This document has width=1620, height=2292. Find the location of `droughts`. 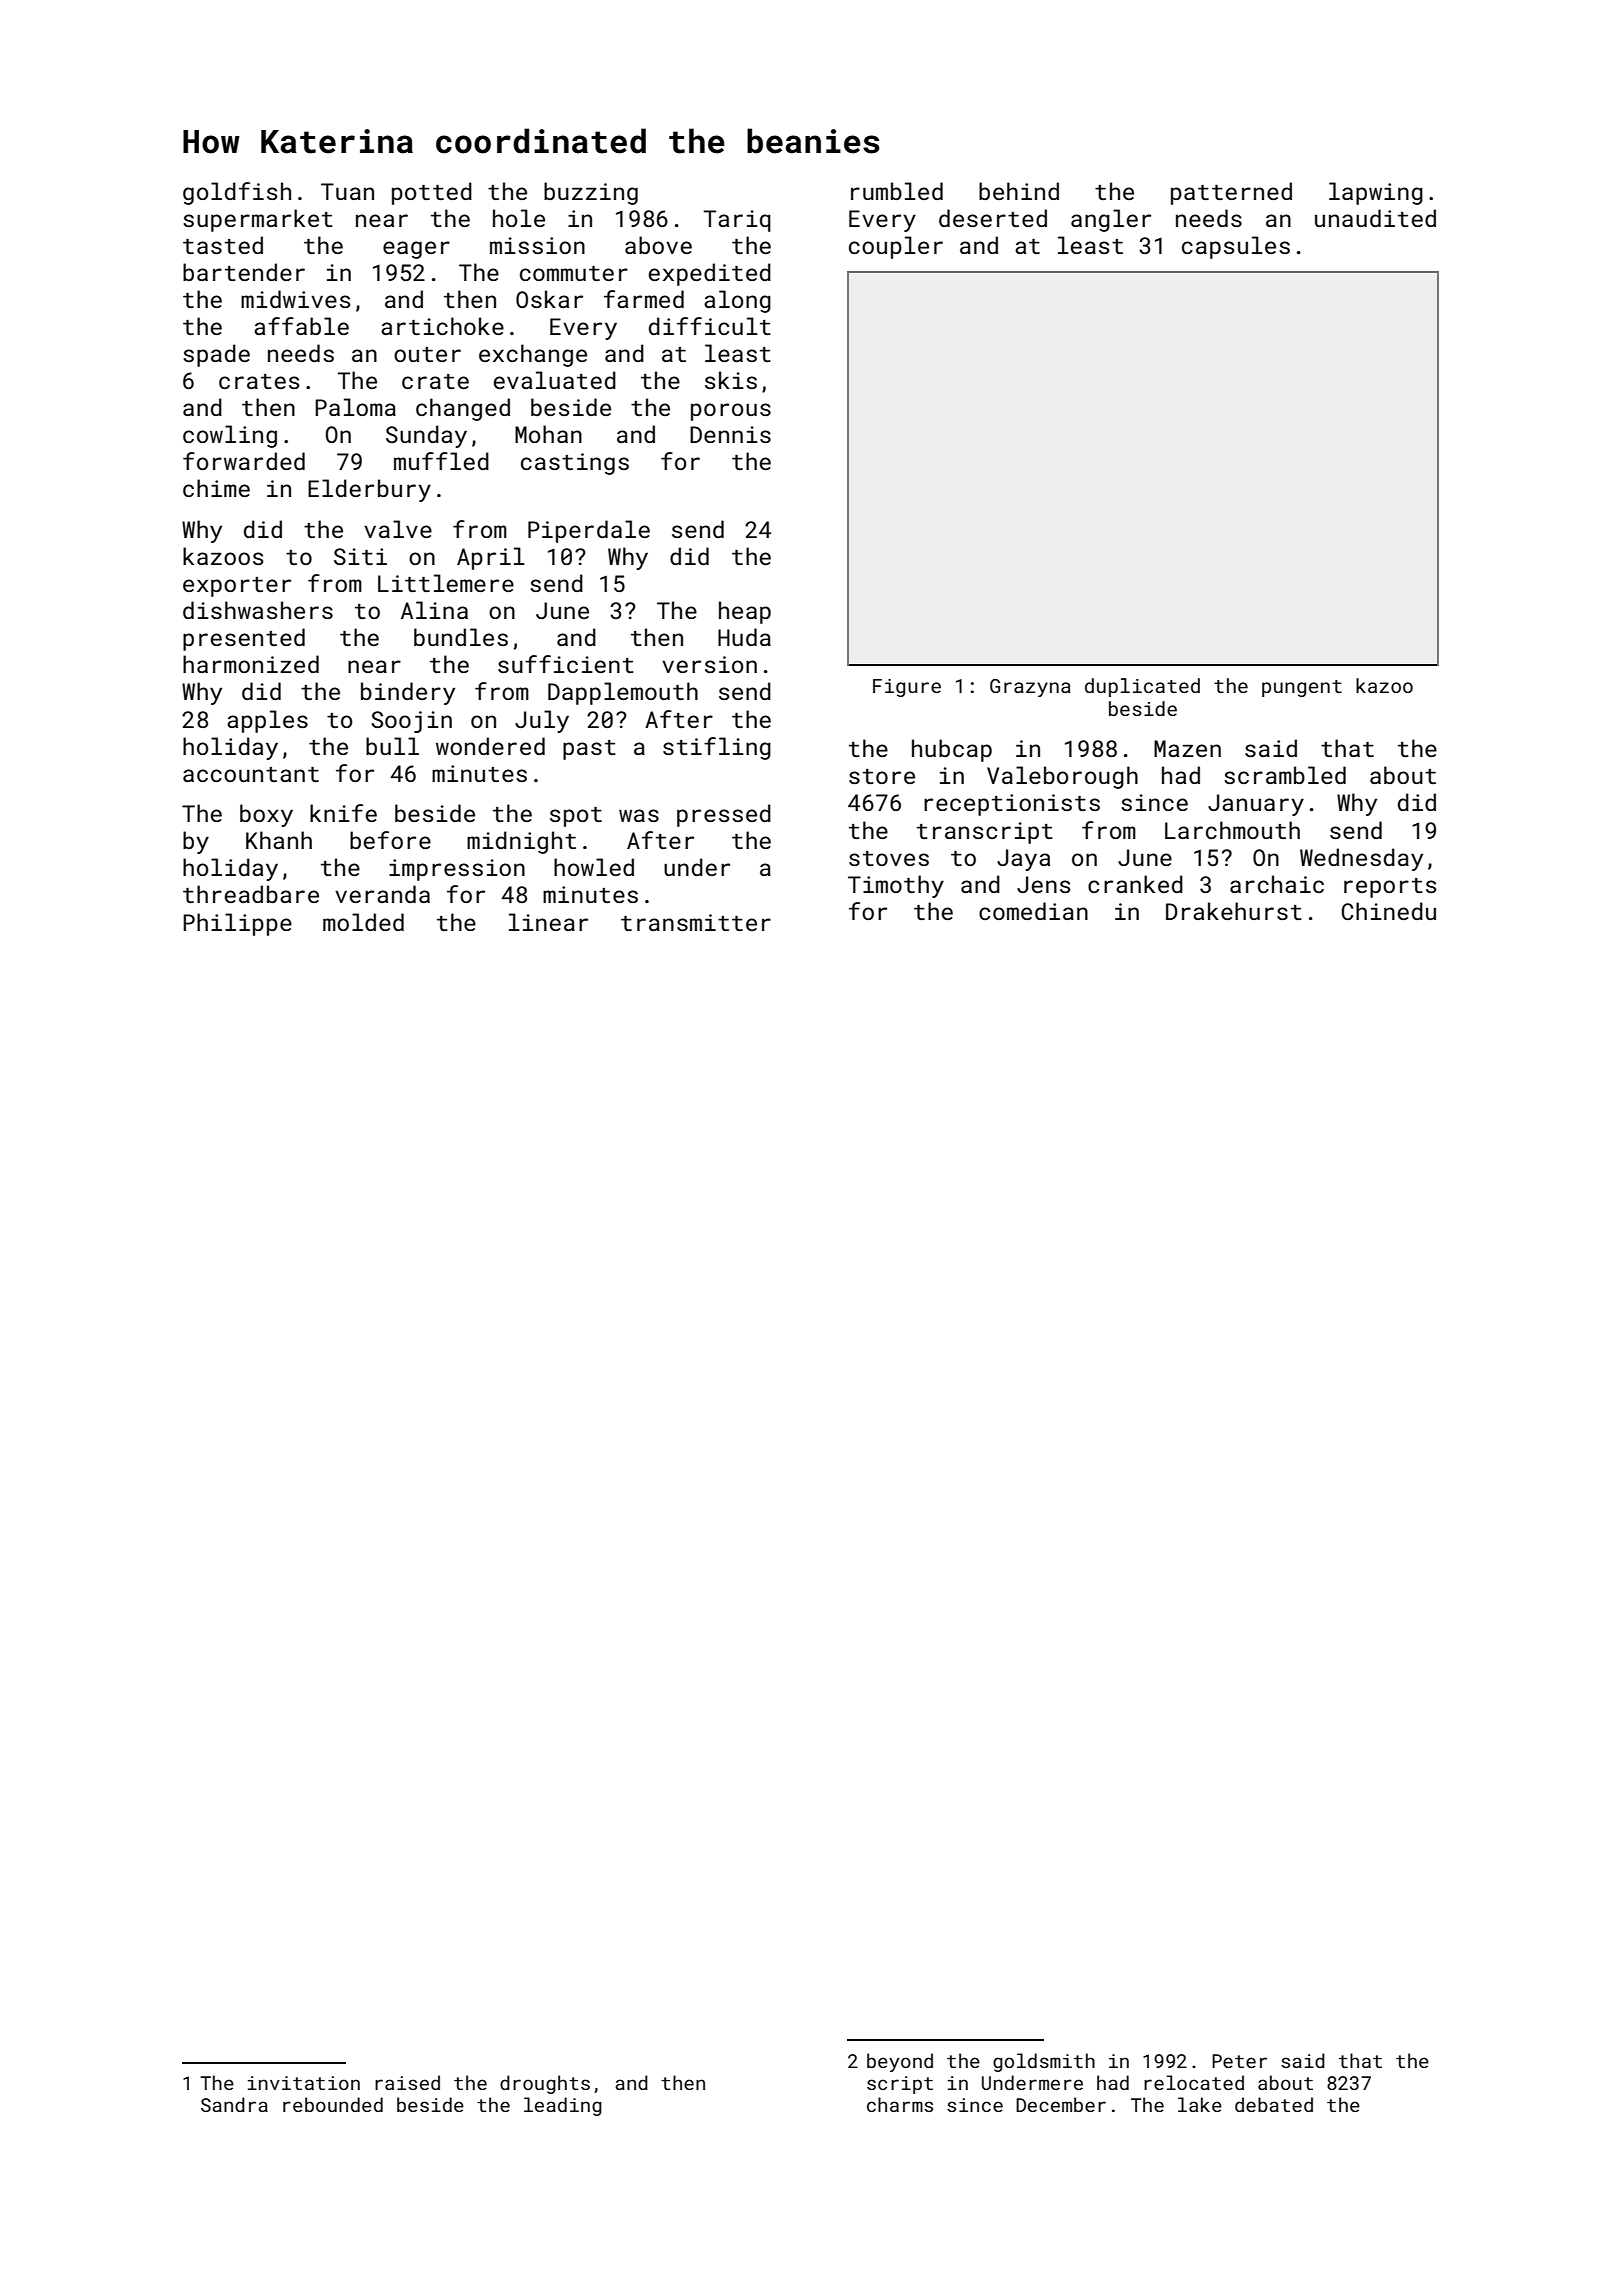

droughts is located at coordinates (545, 2084).
